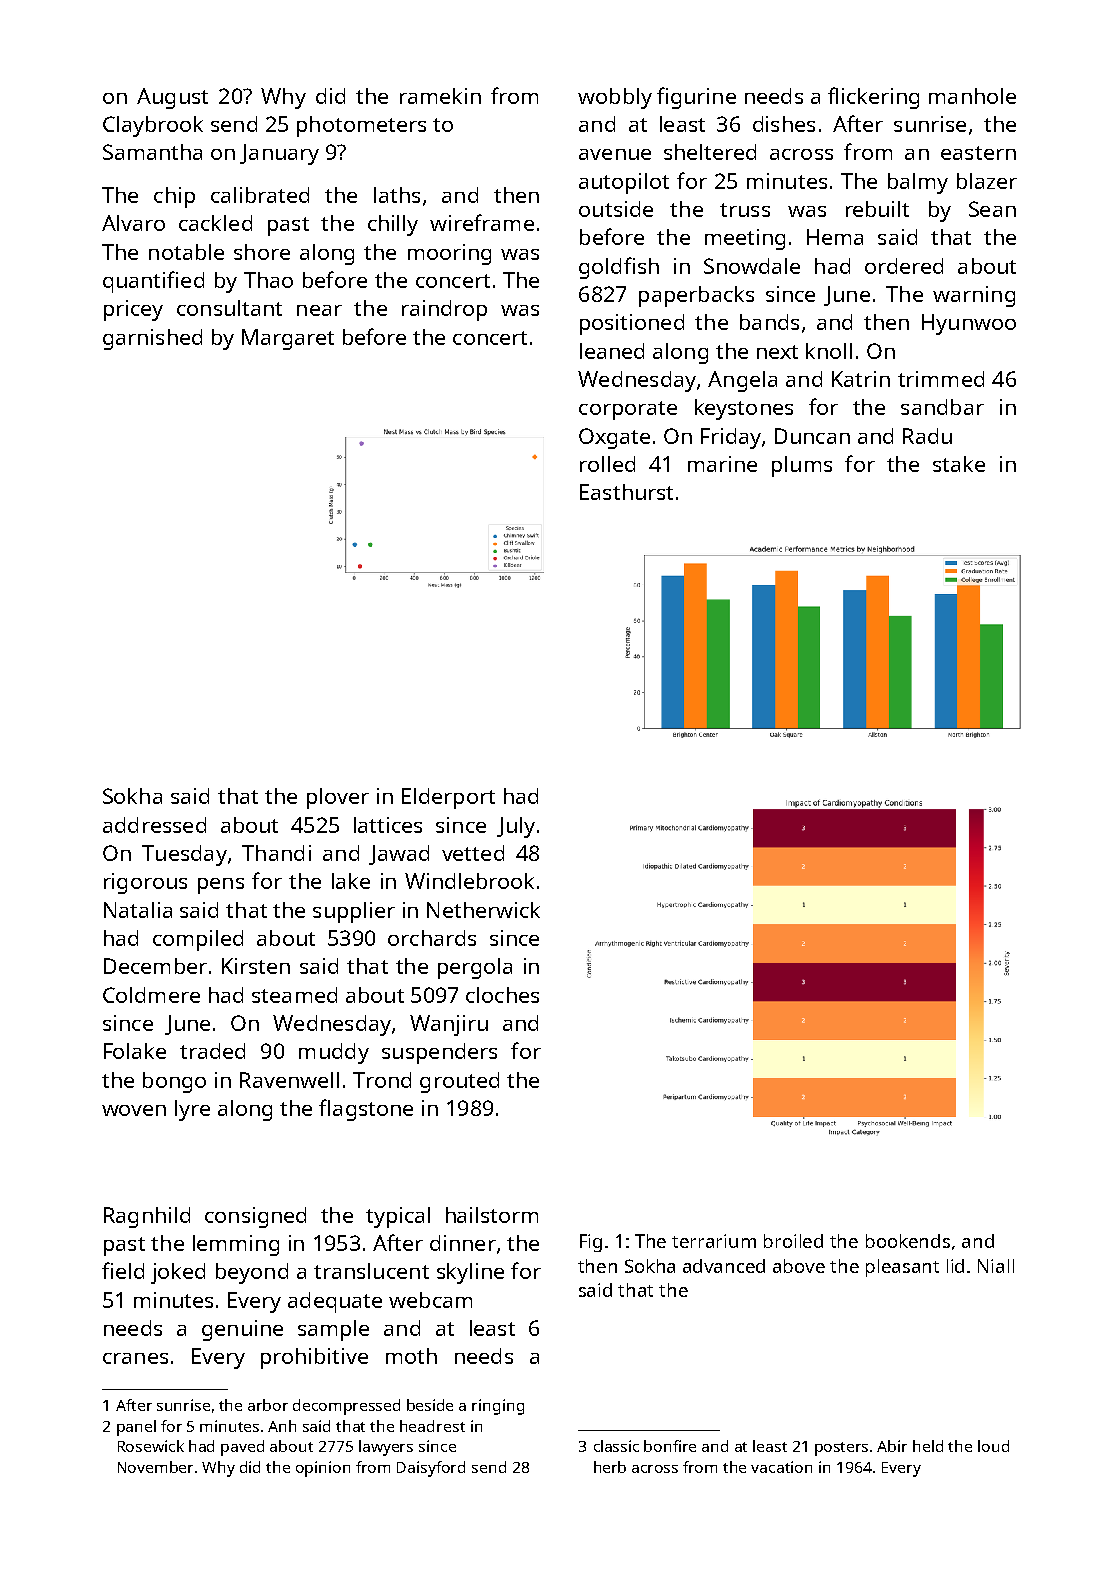 This page has width=1119, height=1583. Describe the element at coordinates (996, 1266) in the page. I see `Niall` at that location.
